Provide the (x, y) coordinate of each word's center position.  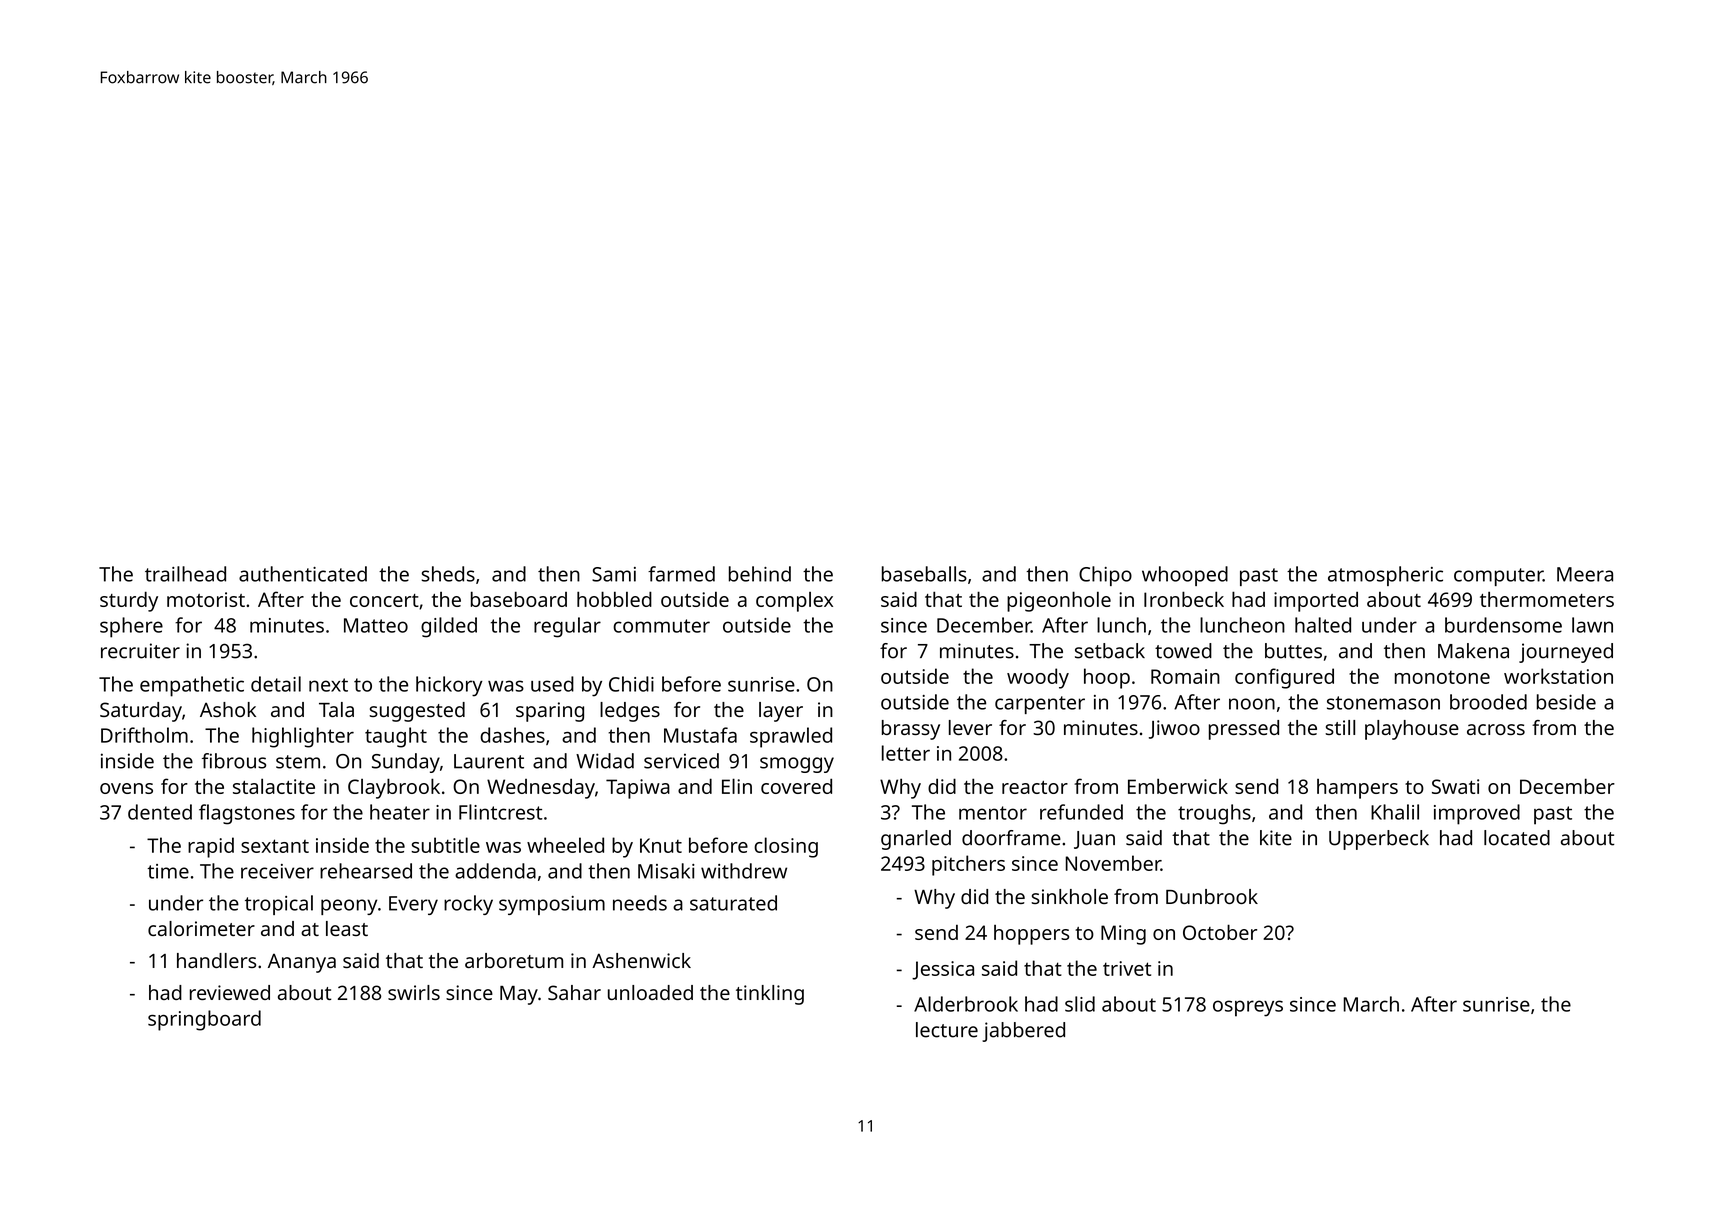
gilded (449, 627)
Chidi (631, 684)
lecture (947, 1030)
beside (1566, 702)
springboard (204, 1020)
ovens (126, 788)
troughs (1214, 814)
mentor (993, 813)
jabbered (1023, 1032)
